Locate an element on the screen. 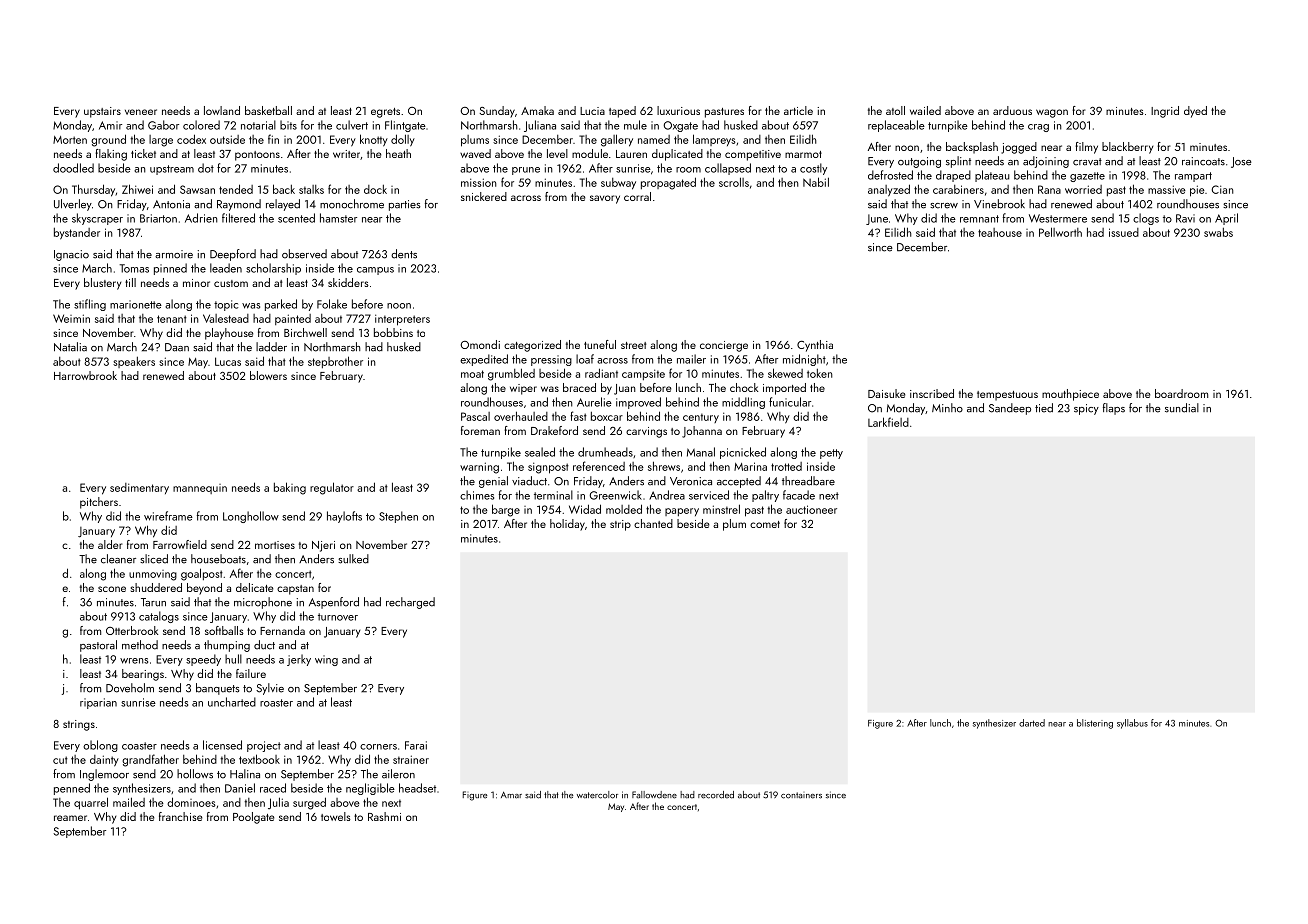  recharged is located at coordinates (410, 603).
